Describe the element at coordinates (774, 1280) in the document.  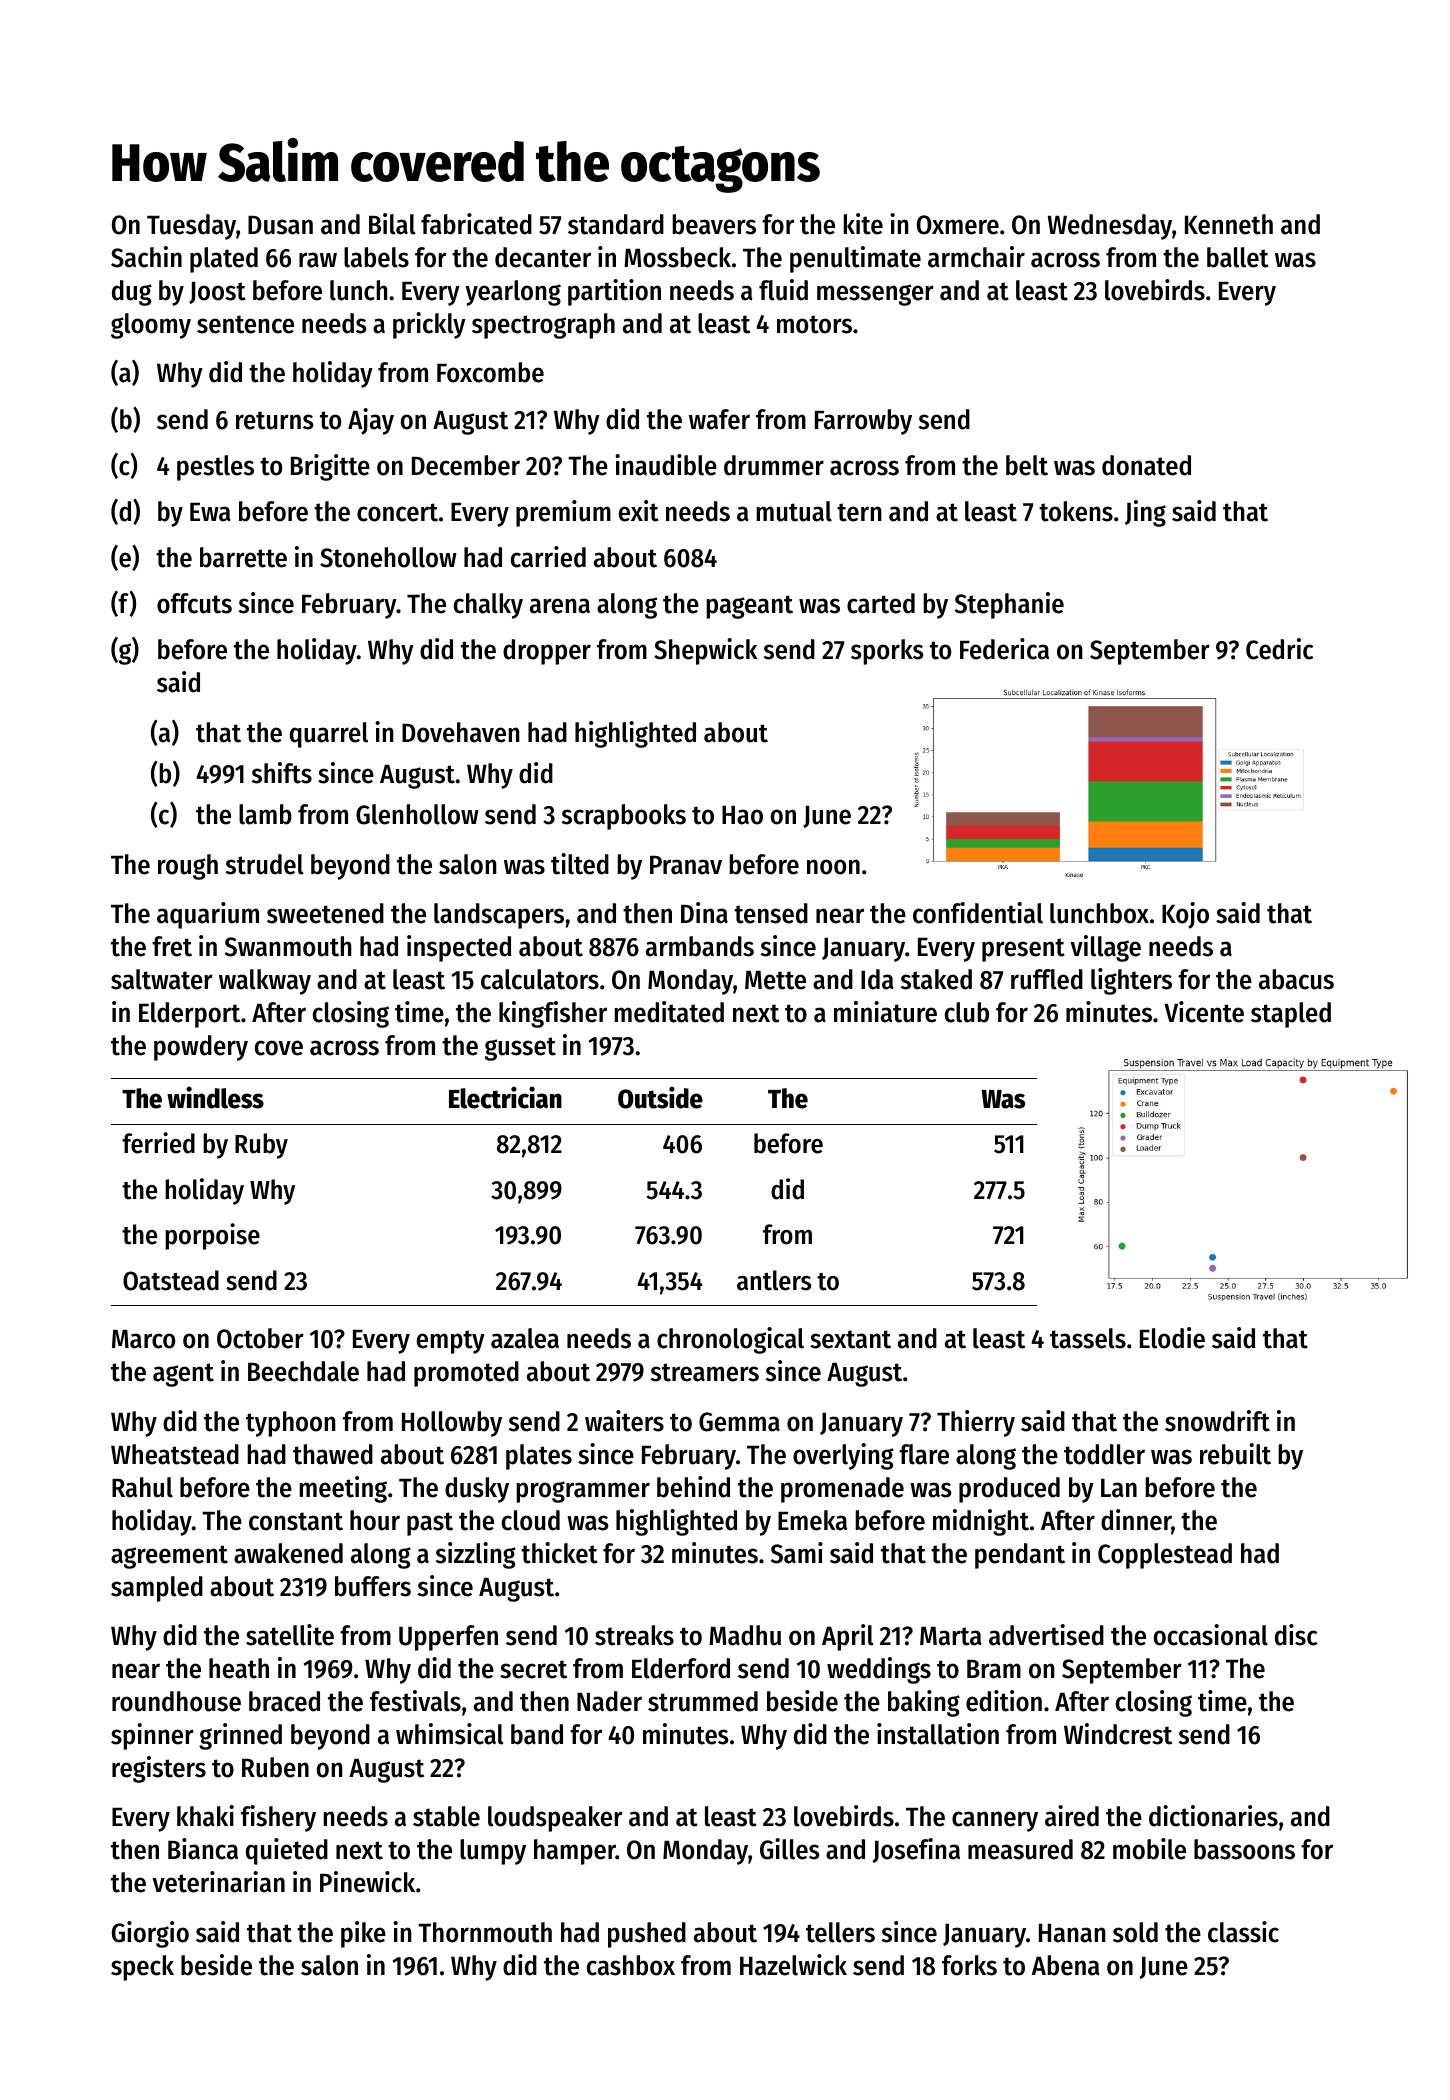
I see `antlers` at that location.
